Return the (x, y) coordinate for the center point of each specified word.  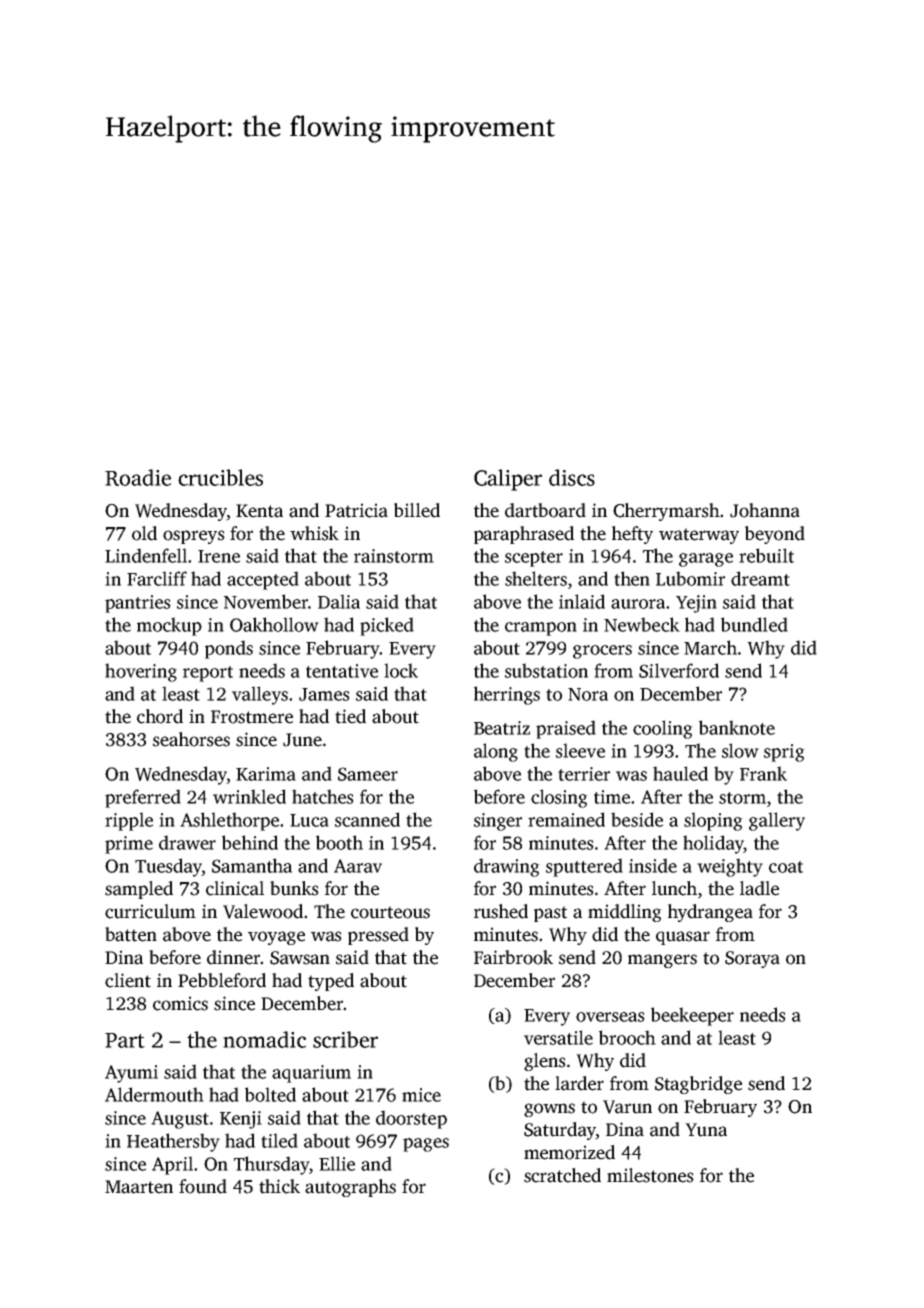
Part (125, 1040)
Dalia (339, 601)
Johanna (765, 510)
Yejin (696, 604)
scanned (367, 819)
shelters (536, 578)
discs (572, 477)
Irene (219, 556)
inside (653, 865)
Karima (266, 774)
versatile (558, 1037)
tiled (279, 1140)
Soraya (752, 959)
